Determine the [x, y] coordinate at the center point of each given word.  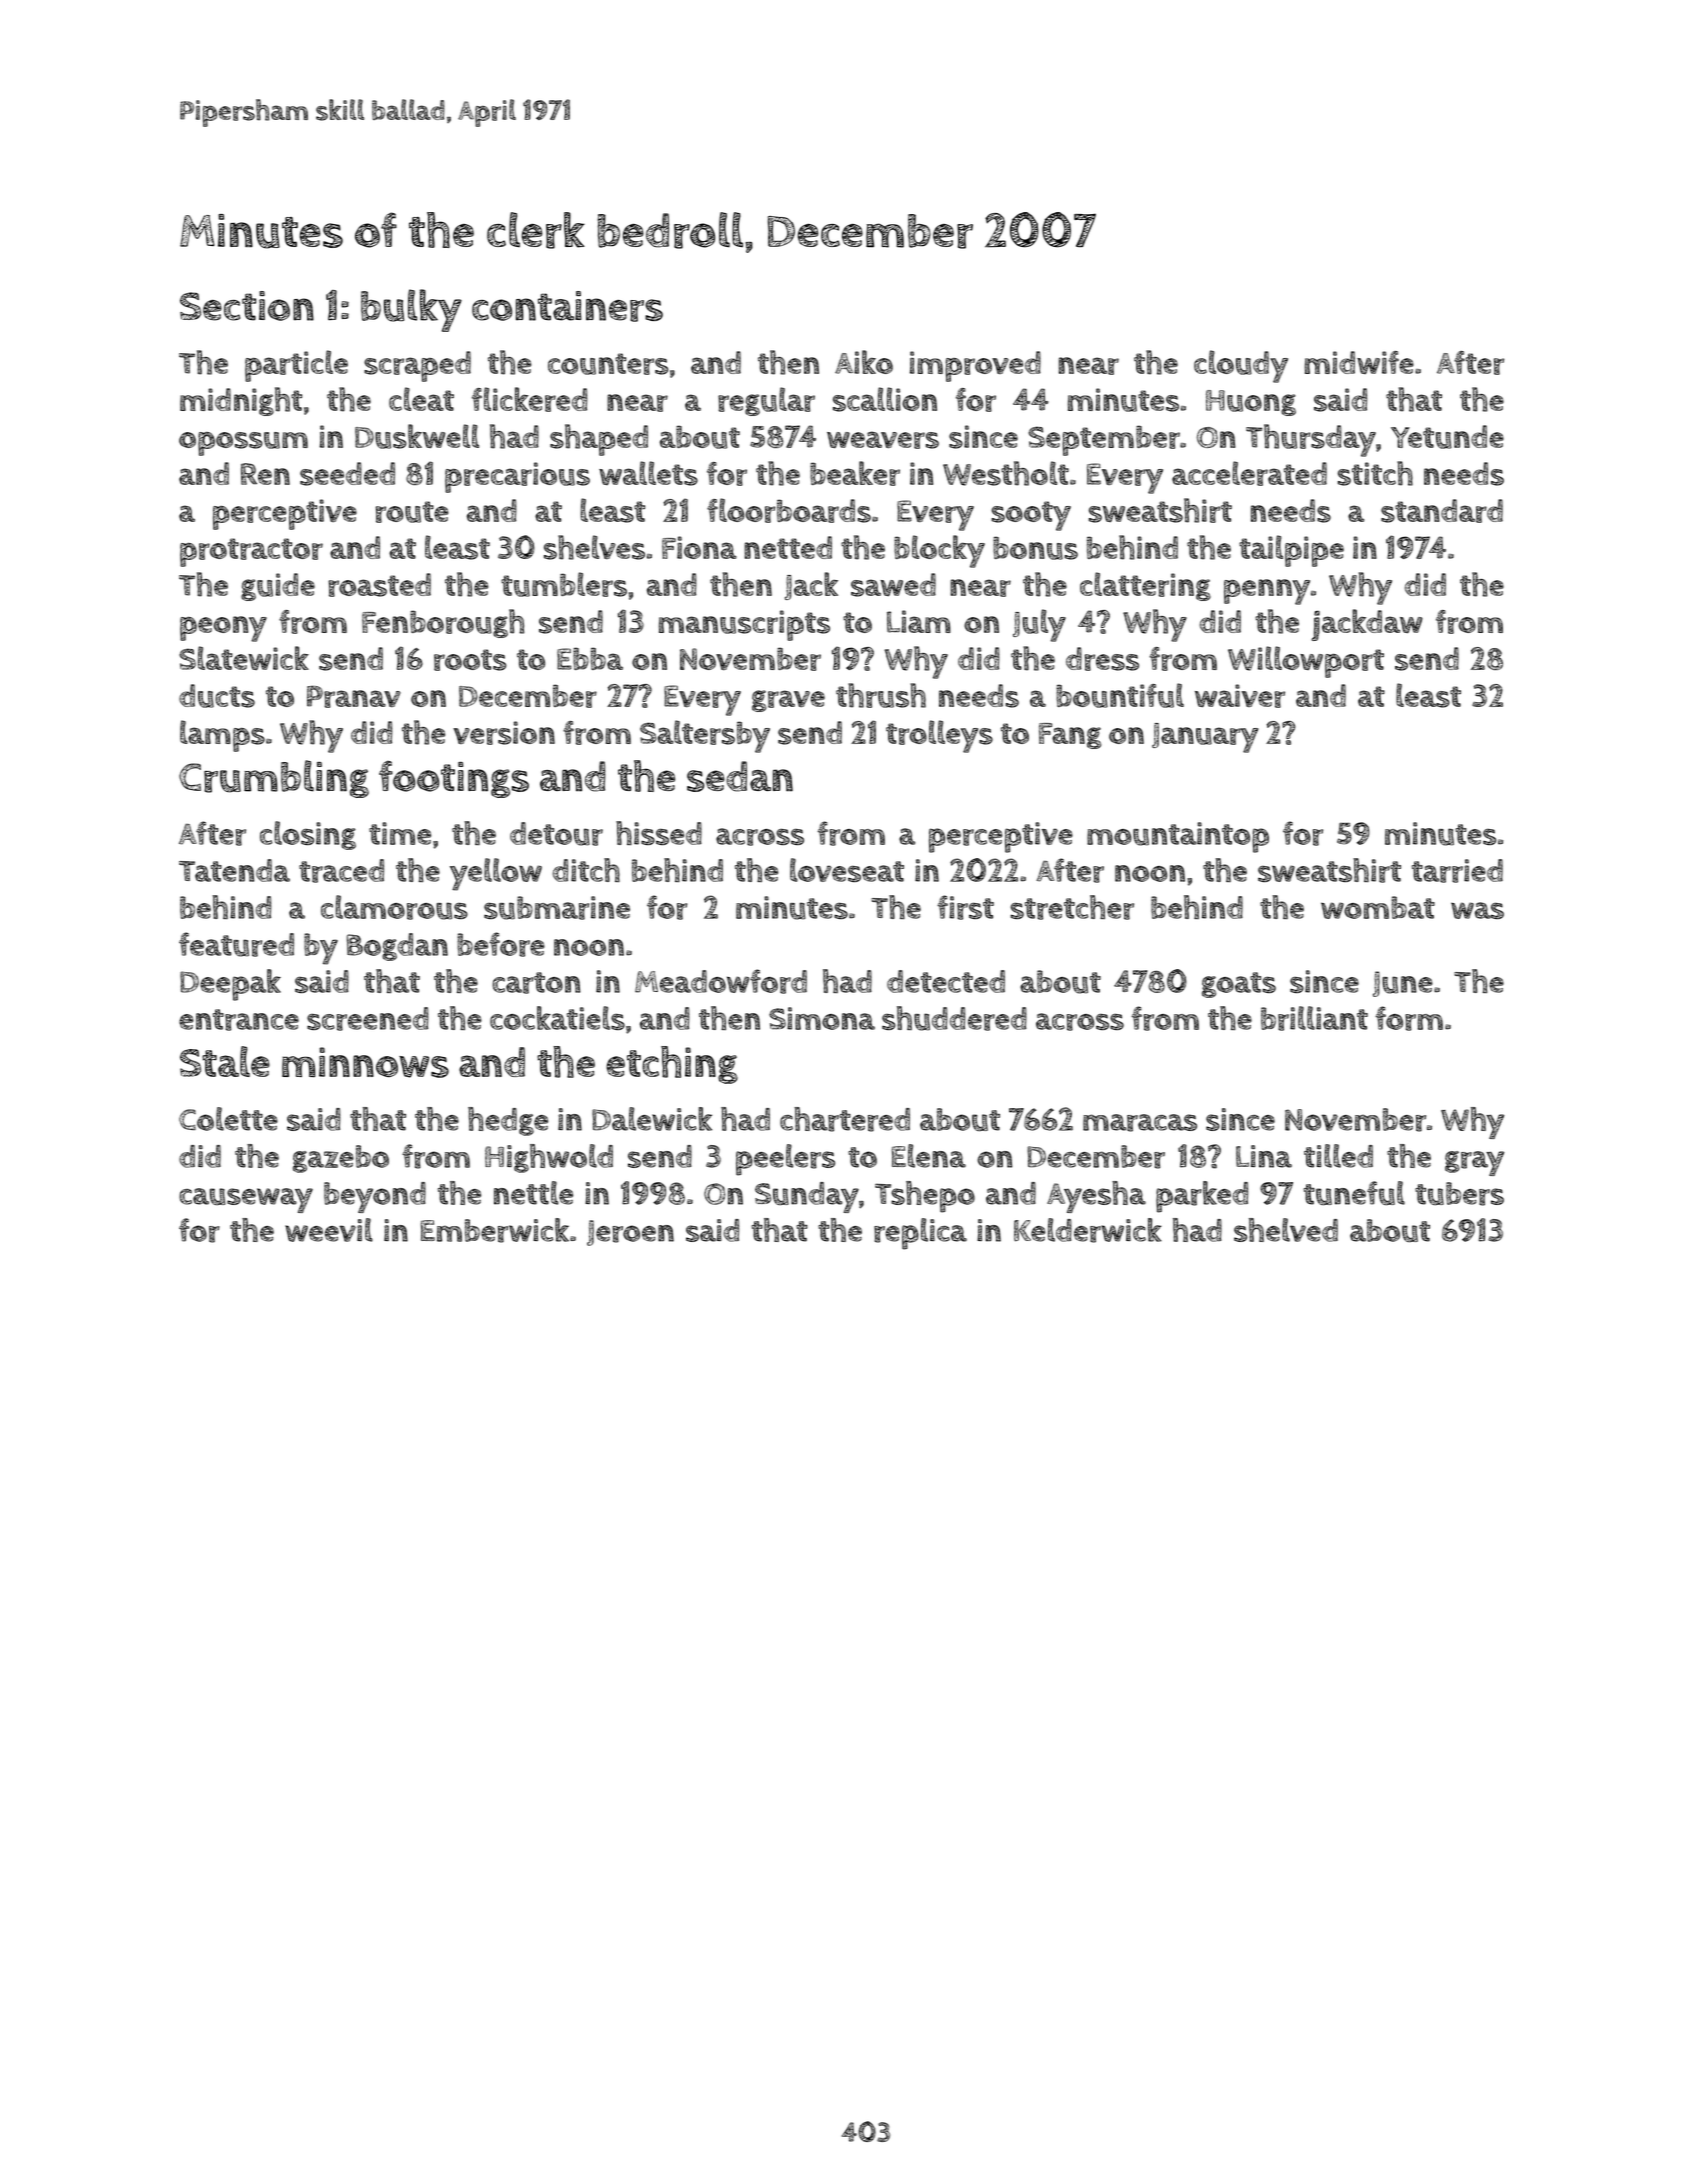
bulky [411, 310]
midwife [1359, 362]
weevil [329, 1230]
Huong [1251, 403]
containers [567, 306]
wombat [1378, 907]
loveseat [847, 870]
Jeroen [630, 1233]
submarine [557, 908]
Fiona [699, 547]
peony [223, 629]
